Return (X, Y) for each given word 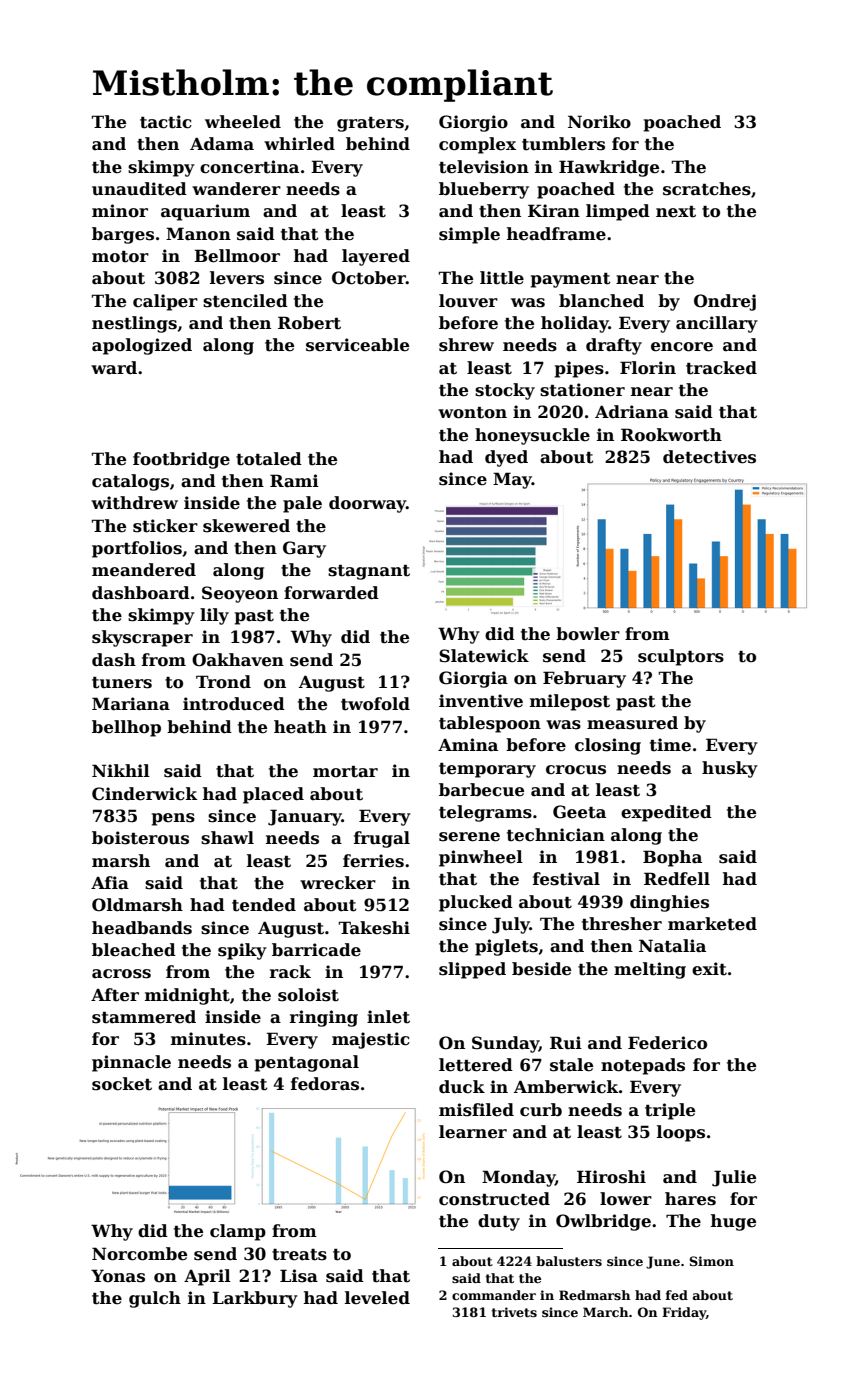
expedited (666, 813)
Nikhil (121, 770)
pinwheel (481, 858)
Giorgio (473, 123)
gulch (155, 1299)
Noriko (599, 122)
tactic (166, 122)
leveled (377, 1298)
